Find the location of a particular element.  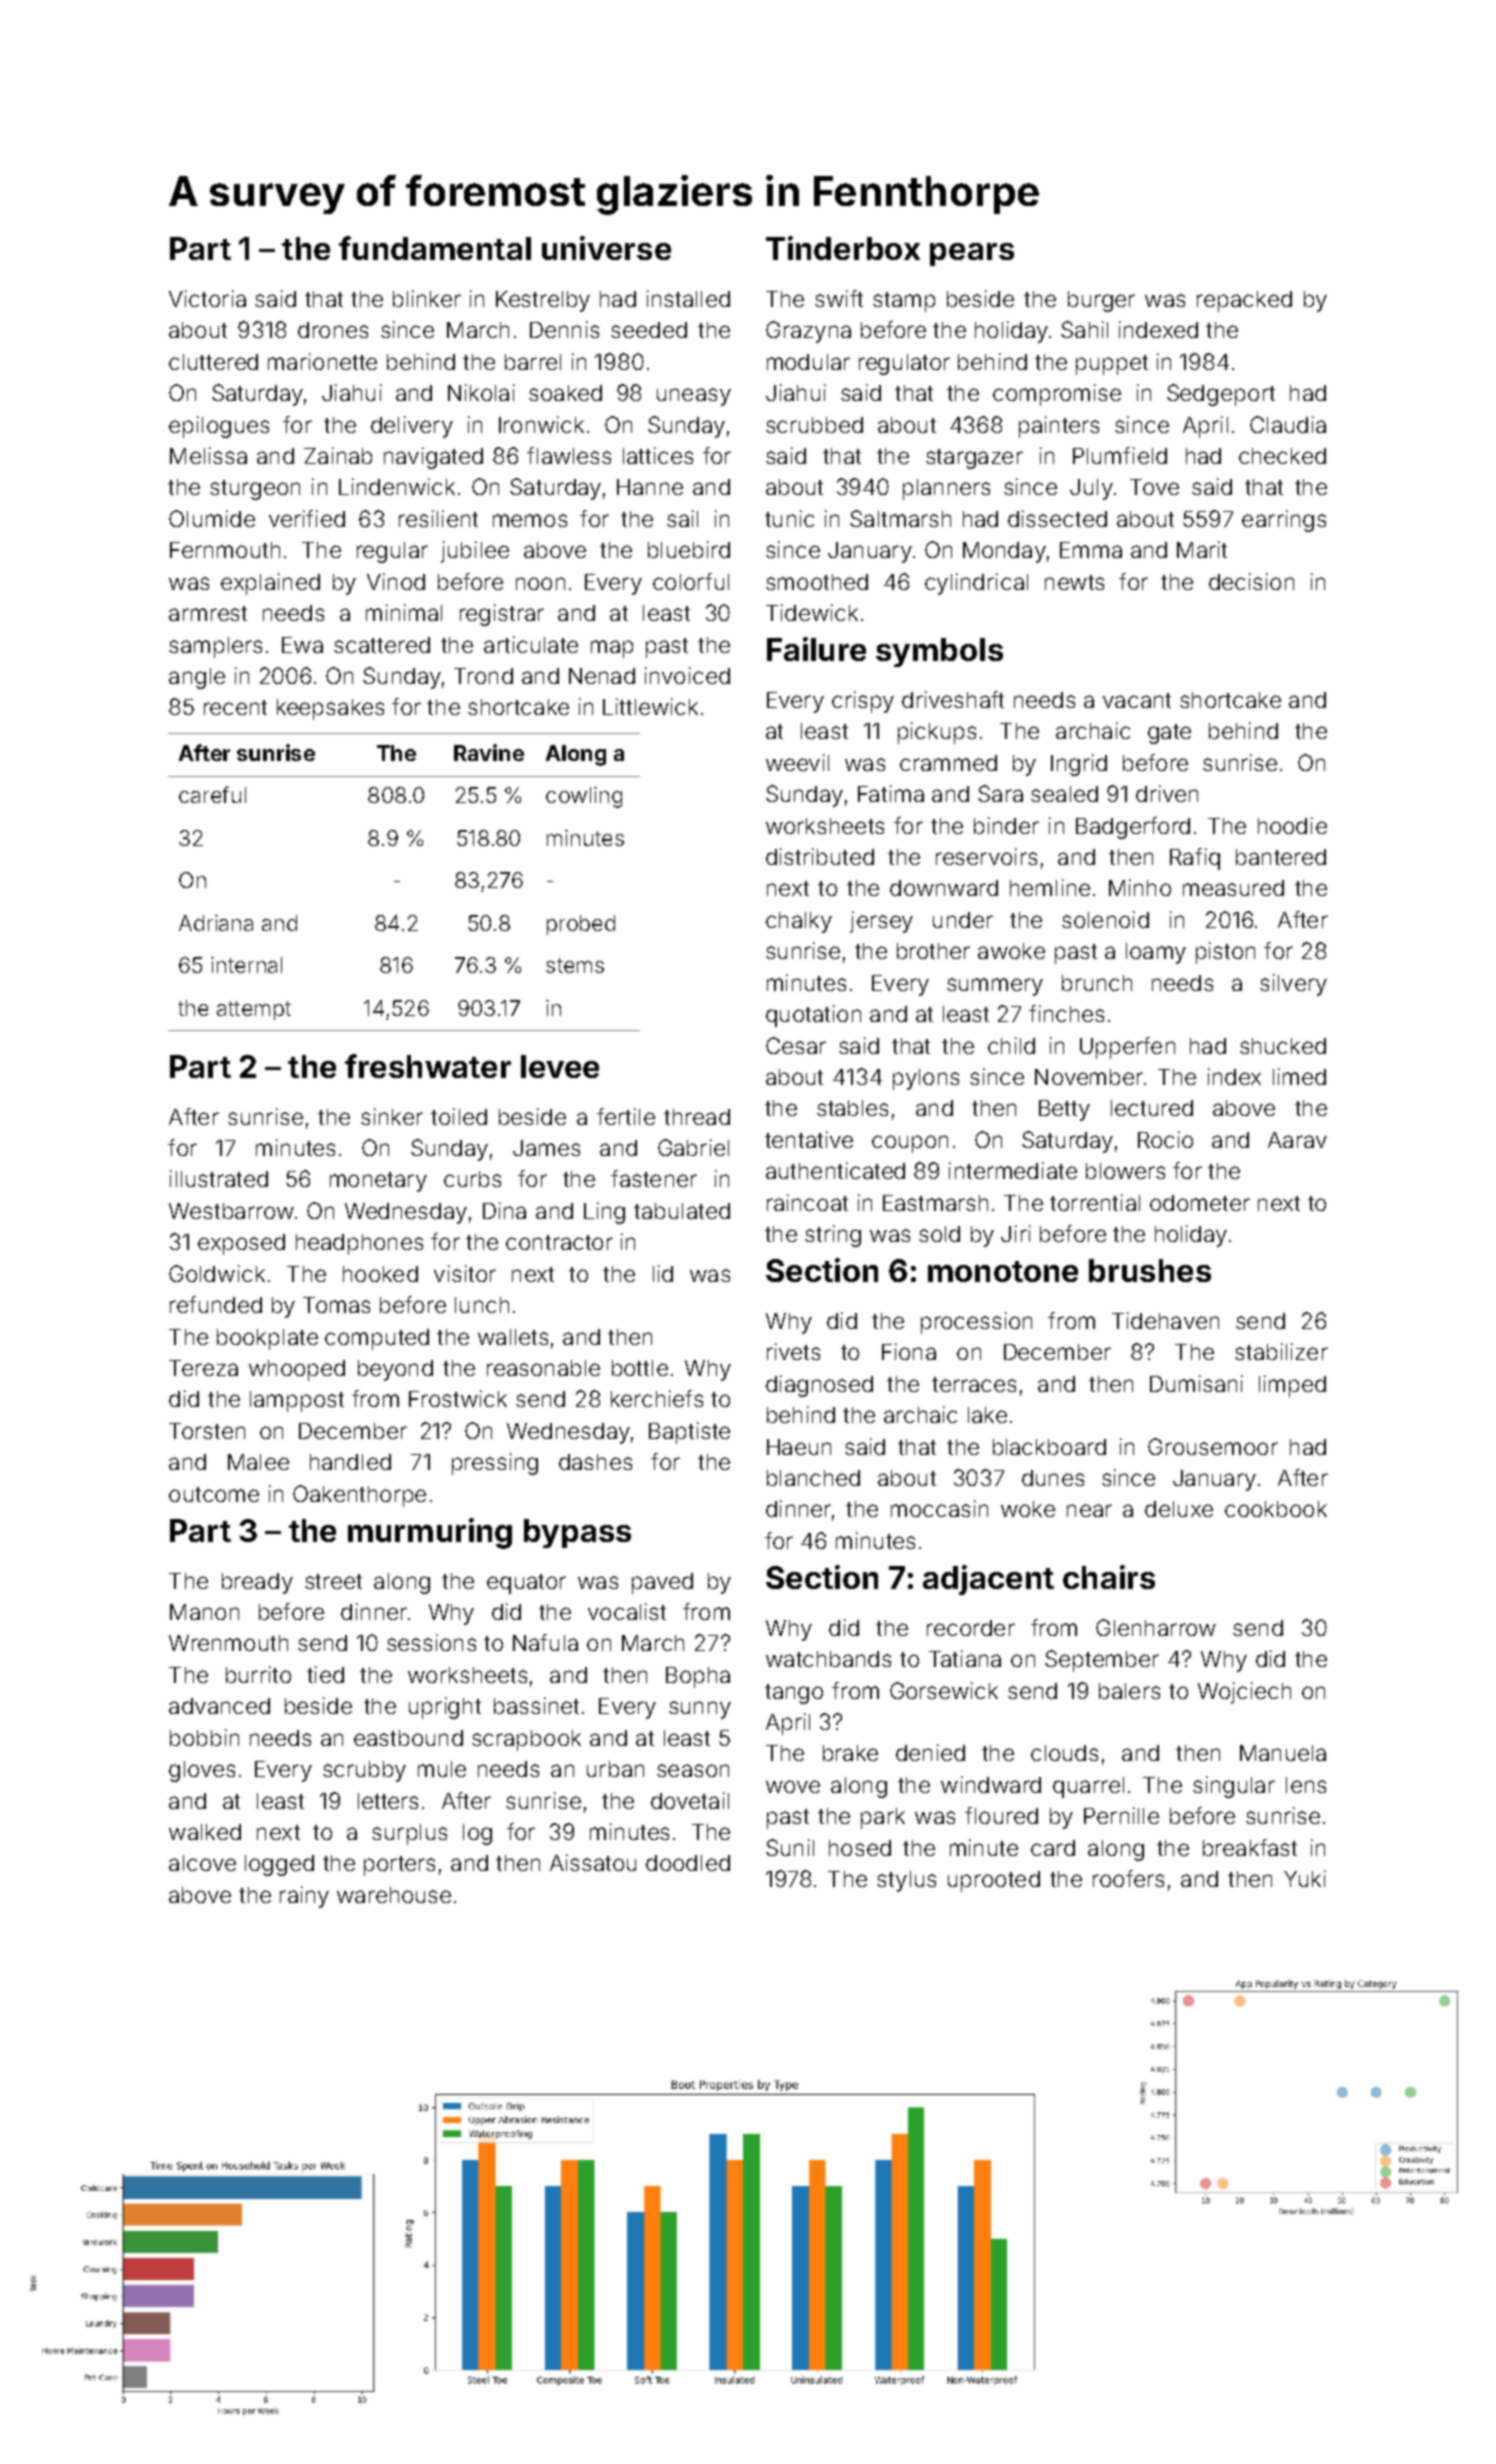

Grazyna is located at coordinates (808, 332).
